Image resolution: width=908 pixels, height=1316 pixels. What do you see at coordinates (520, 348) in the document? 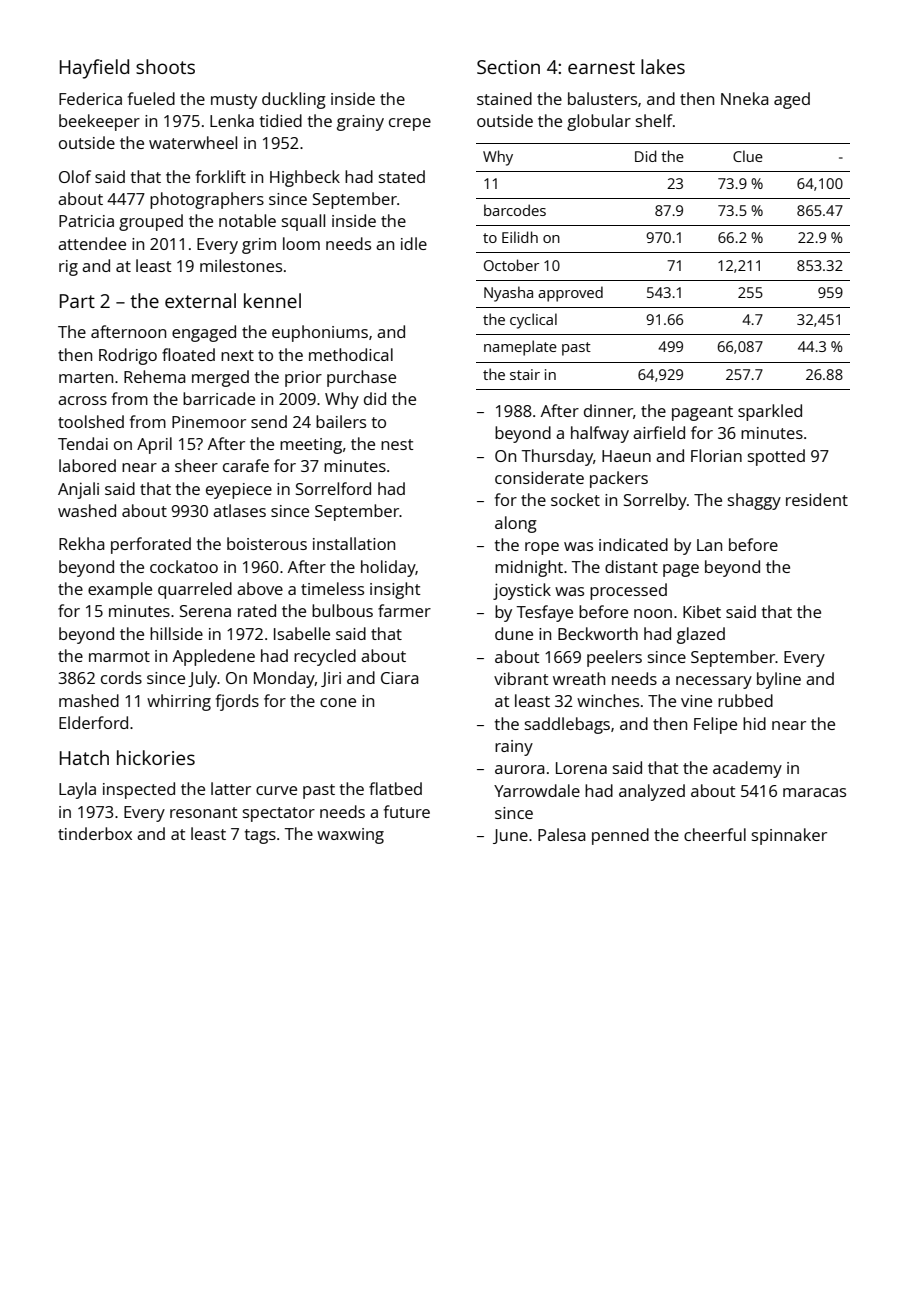
I see `nameplate` at bounding box center [520, 348].
